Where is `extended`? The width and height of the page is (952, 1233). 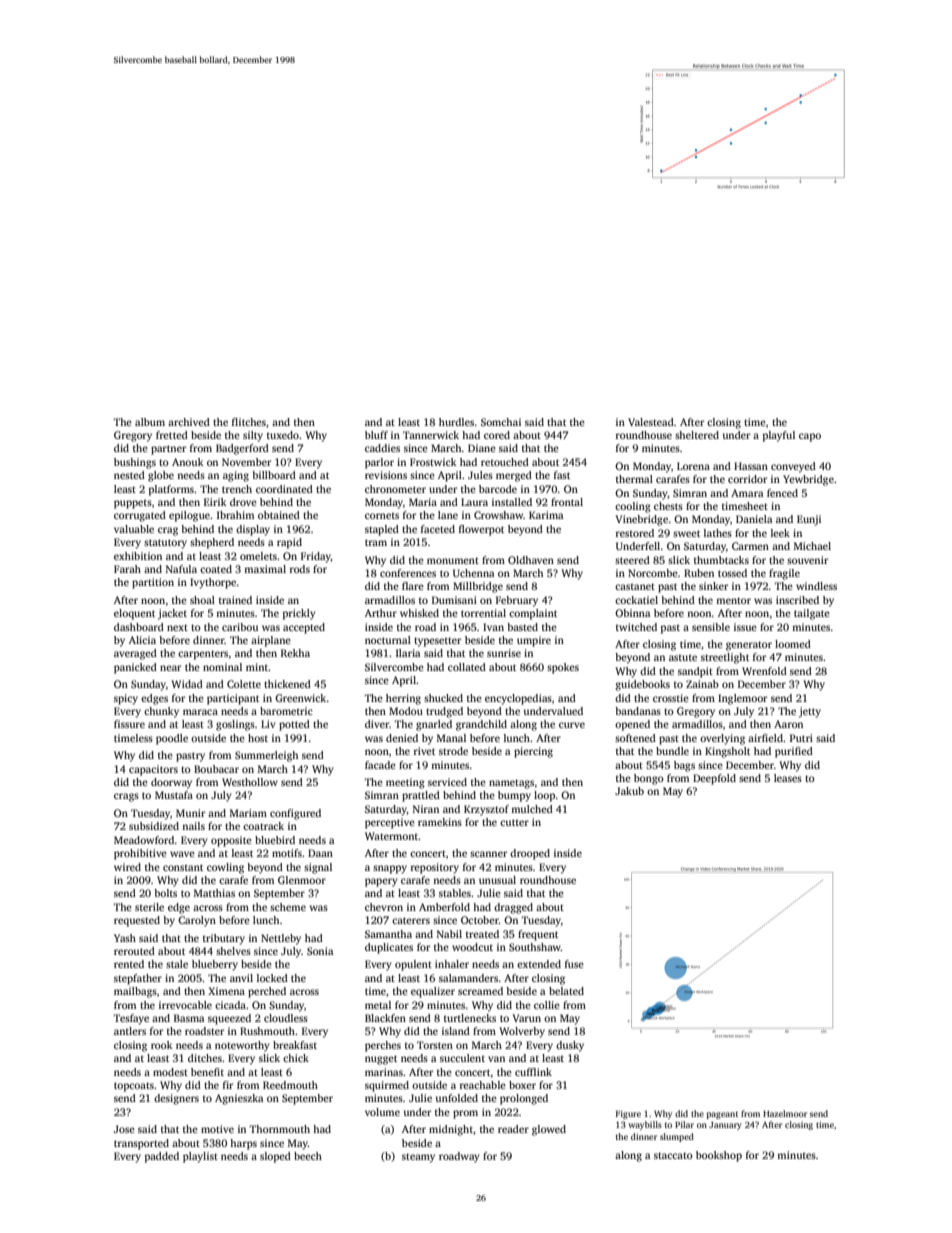
extended is located at coordinates (539, 964).
